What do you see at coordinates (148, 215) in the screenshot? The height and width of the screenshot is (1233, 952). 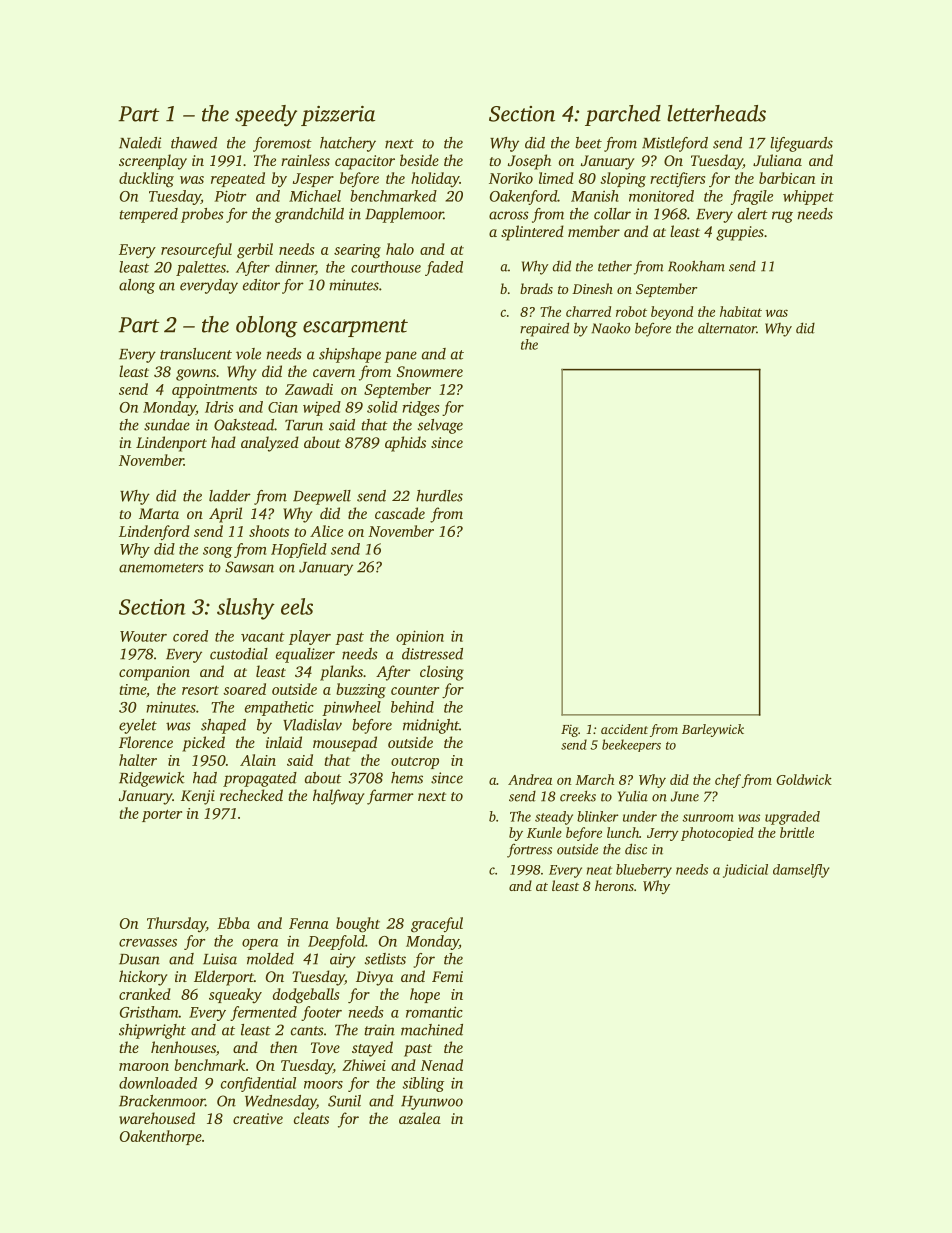 I see `tempered` at bounding box center [148, 215].
